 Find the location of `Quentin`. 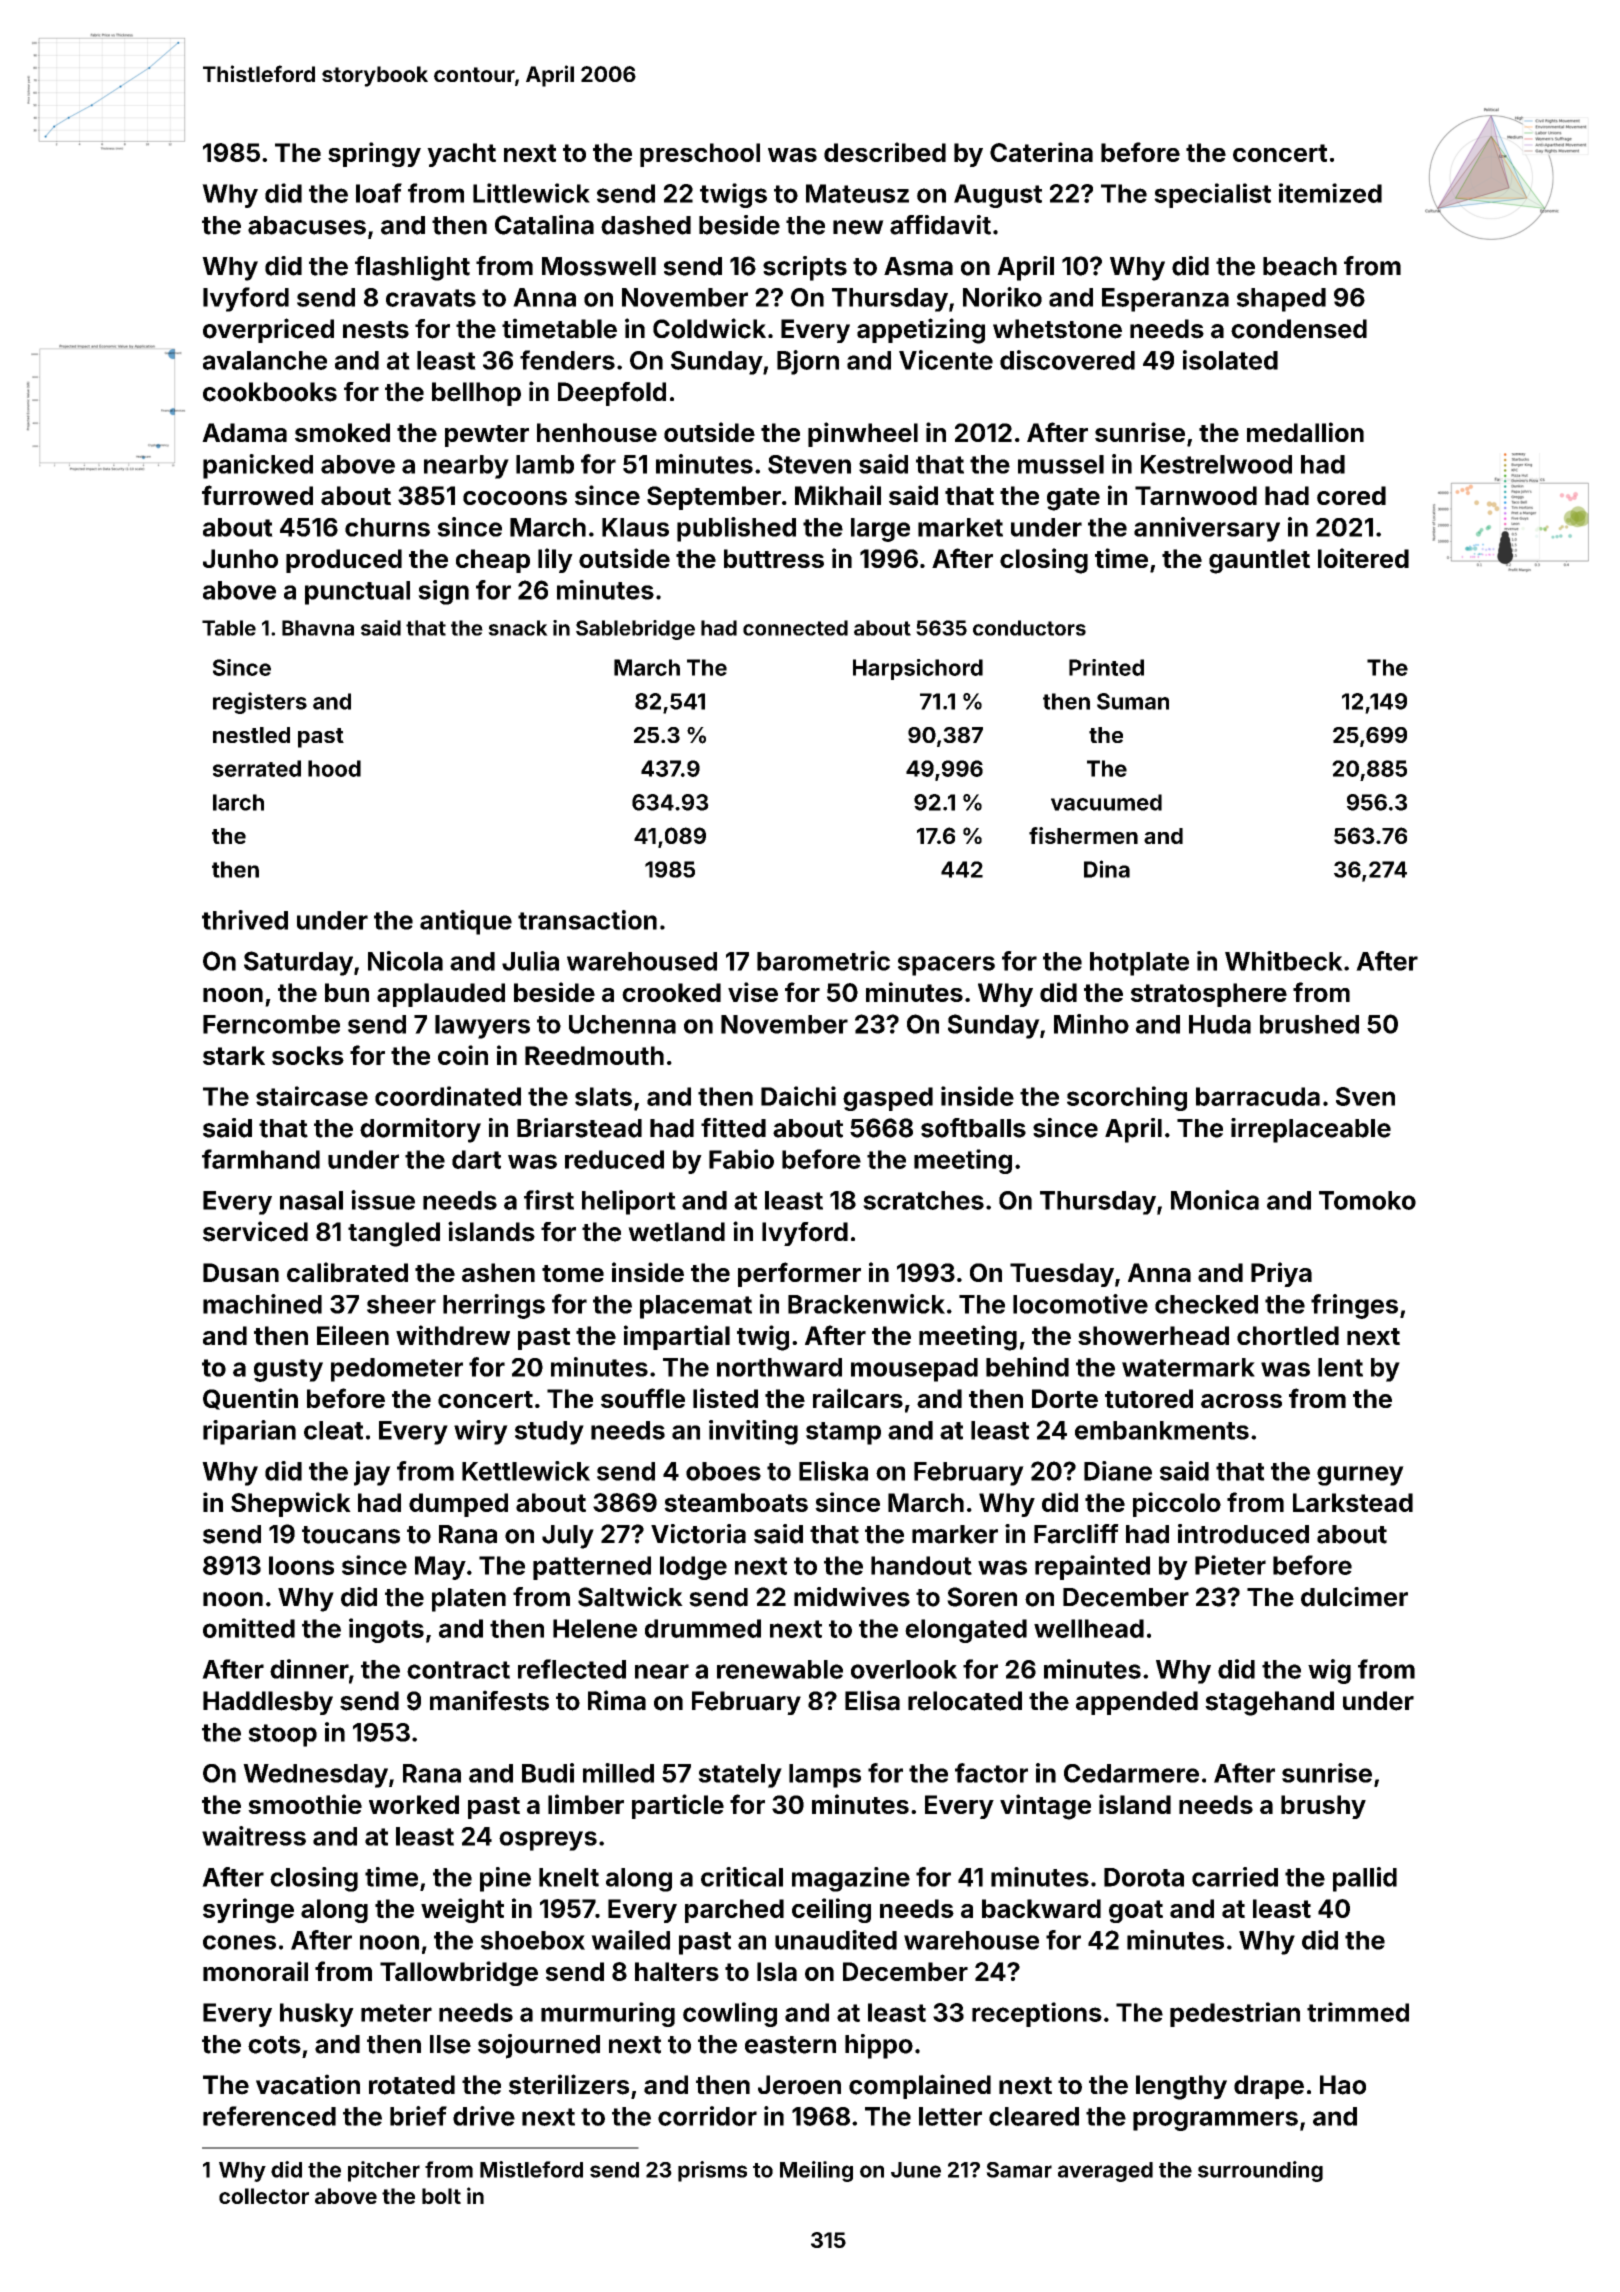

Quentin is located at coordinates (250, 1399).
